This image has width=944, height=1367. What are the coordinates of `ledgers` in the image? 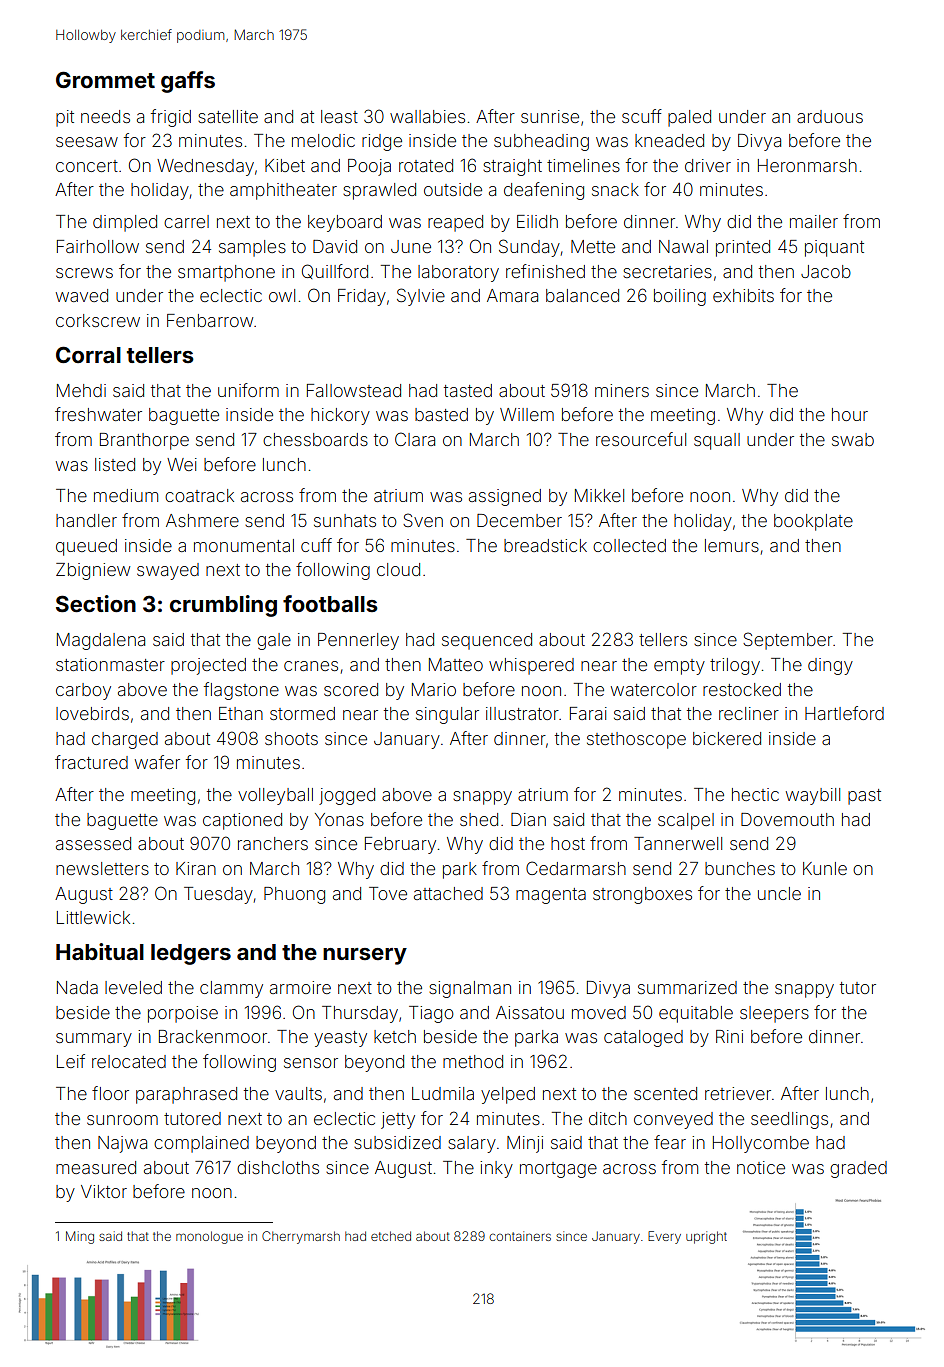 It's located at (191, 954).
